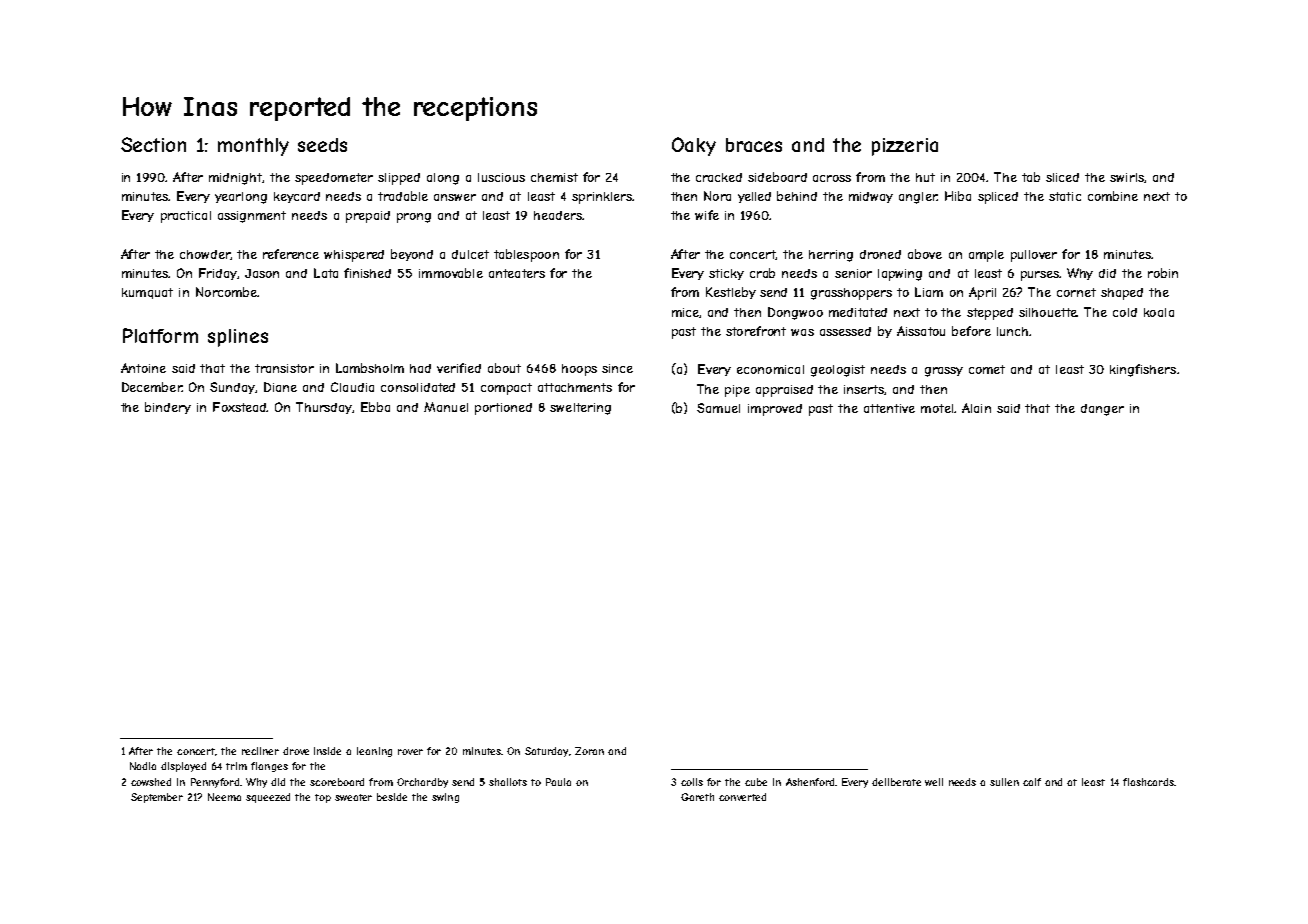  Describe the element at coordinates (260, 751) in the image. I see `recliner` at that location.
